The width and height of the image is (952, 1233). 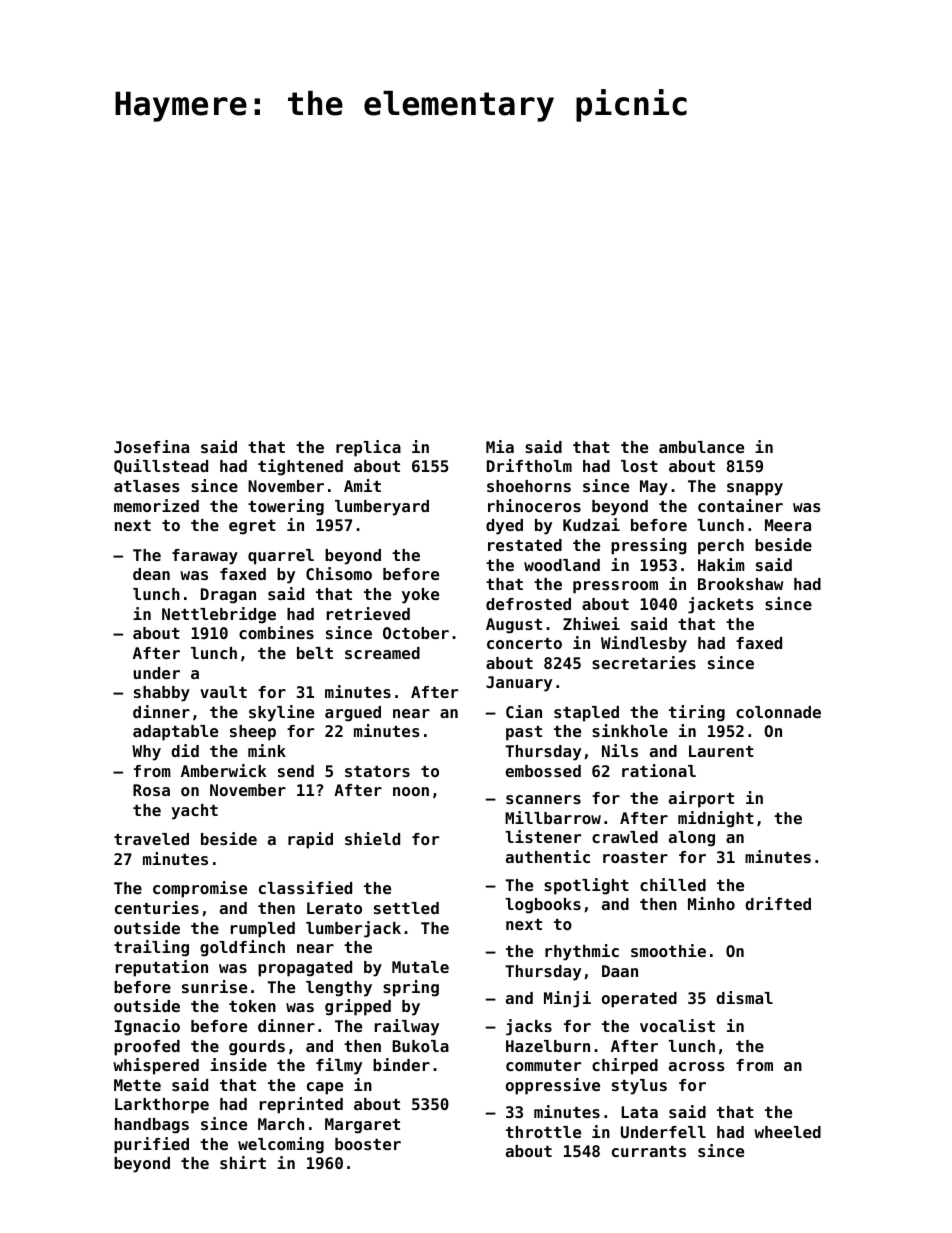 What do you see at coordinates (296, 771) in the image?
I see `send` at bounding box center [296, 771].
